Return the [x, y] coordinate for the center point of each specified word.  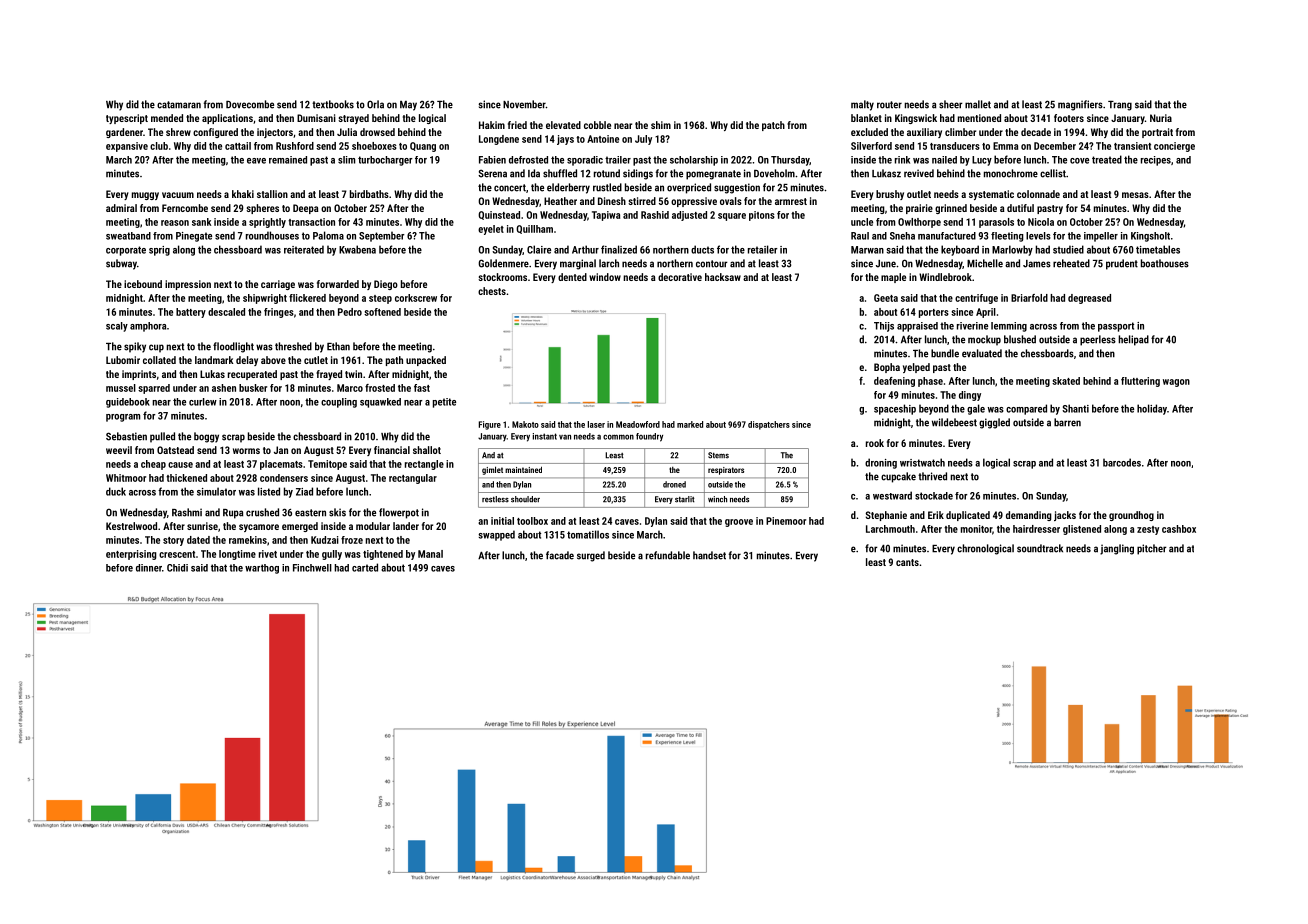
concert [510, 188]
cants [907, 562]
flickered [307, 298]
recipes [1156, 161]
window [605, 277]
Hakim [492, 125]
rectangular [413, 479]
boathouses [1165, 263]
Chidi [177, 568]
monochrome [1011, 173]
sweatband [128, 236]
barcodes [1122, 462]
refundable [668, 555]
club [159, 146]
